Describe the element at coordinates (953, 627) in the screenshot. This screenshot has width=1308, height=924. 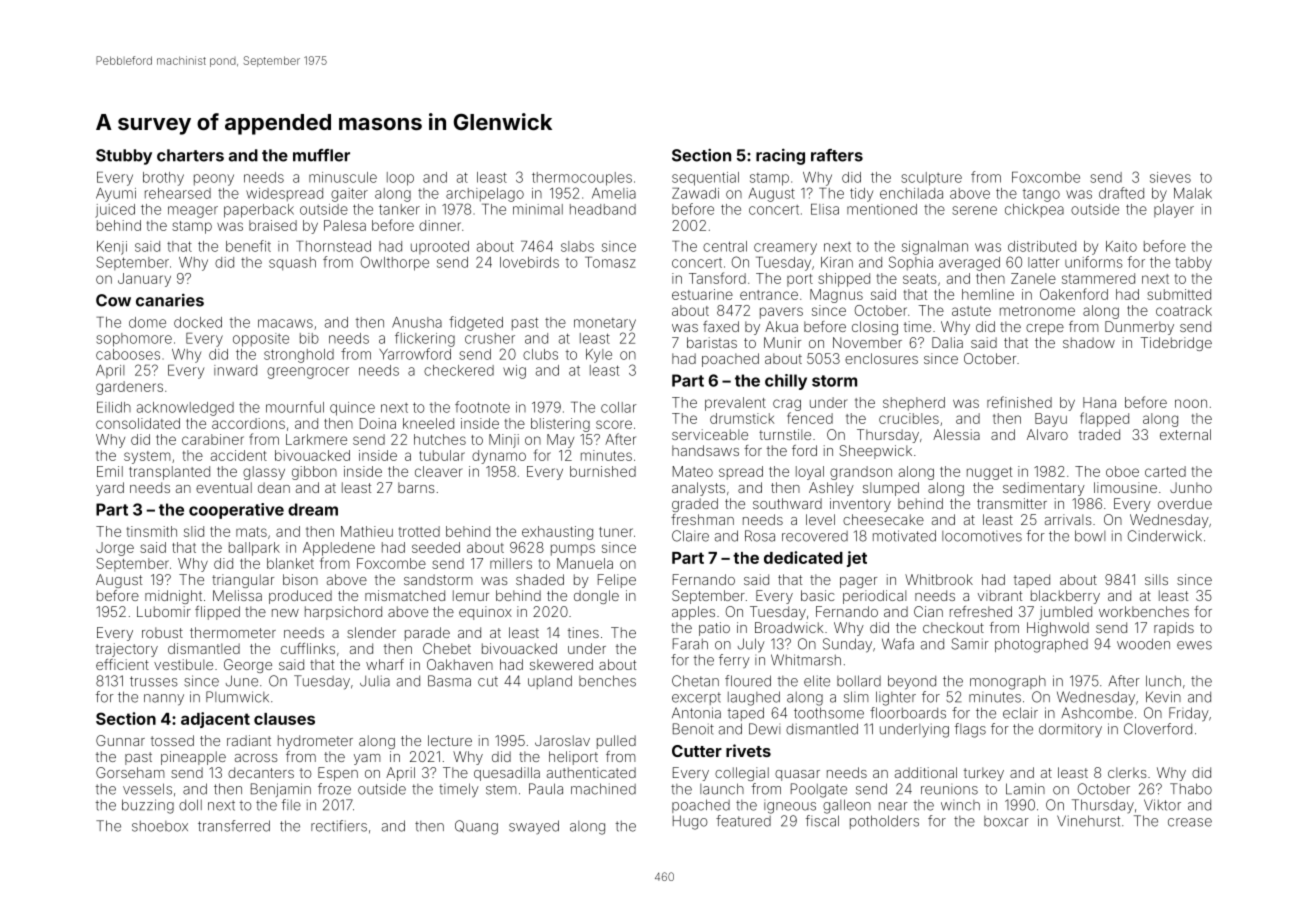
I see `checkout` at that location.
